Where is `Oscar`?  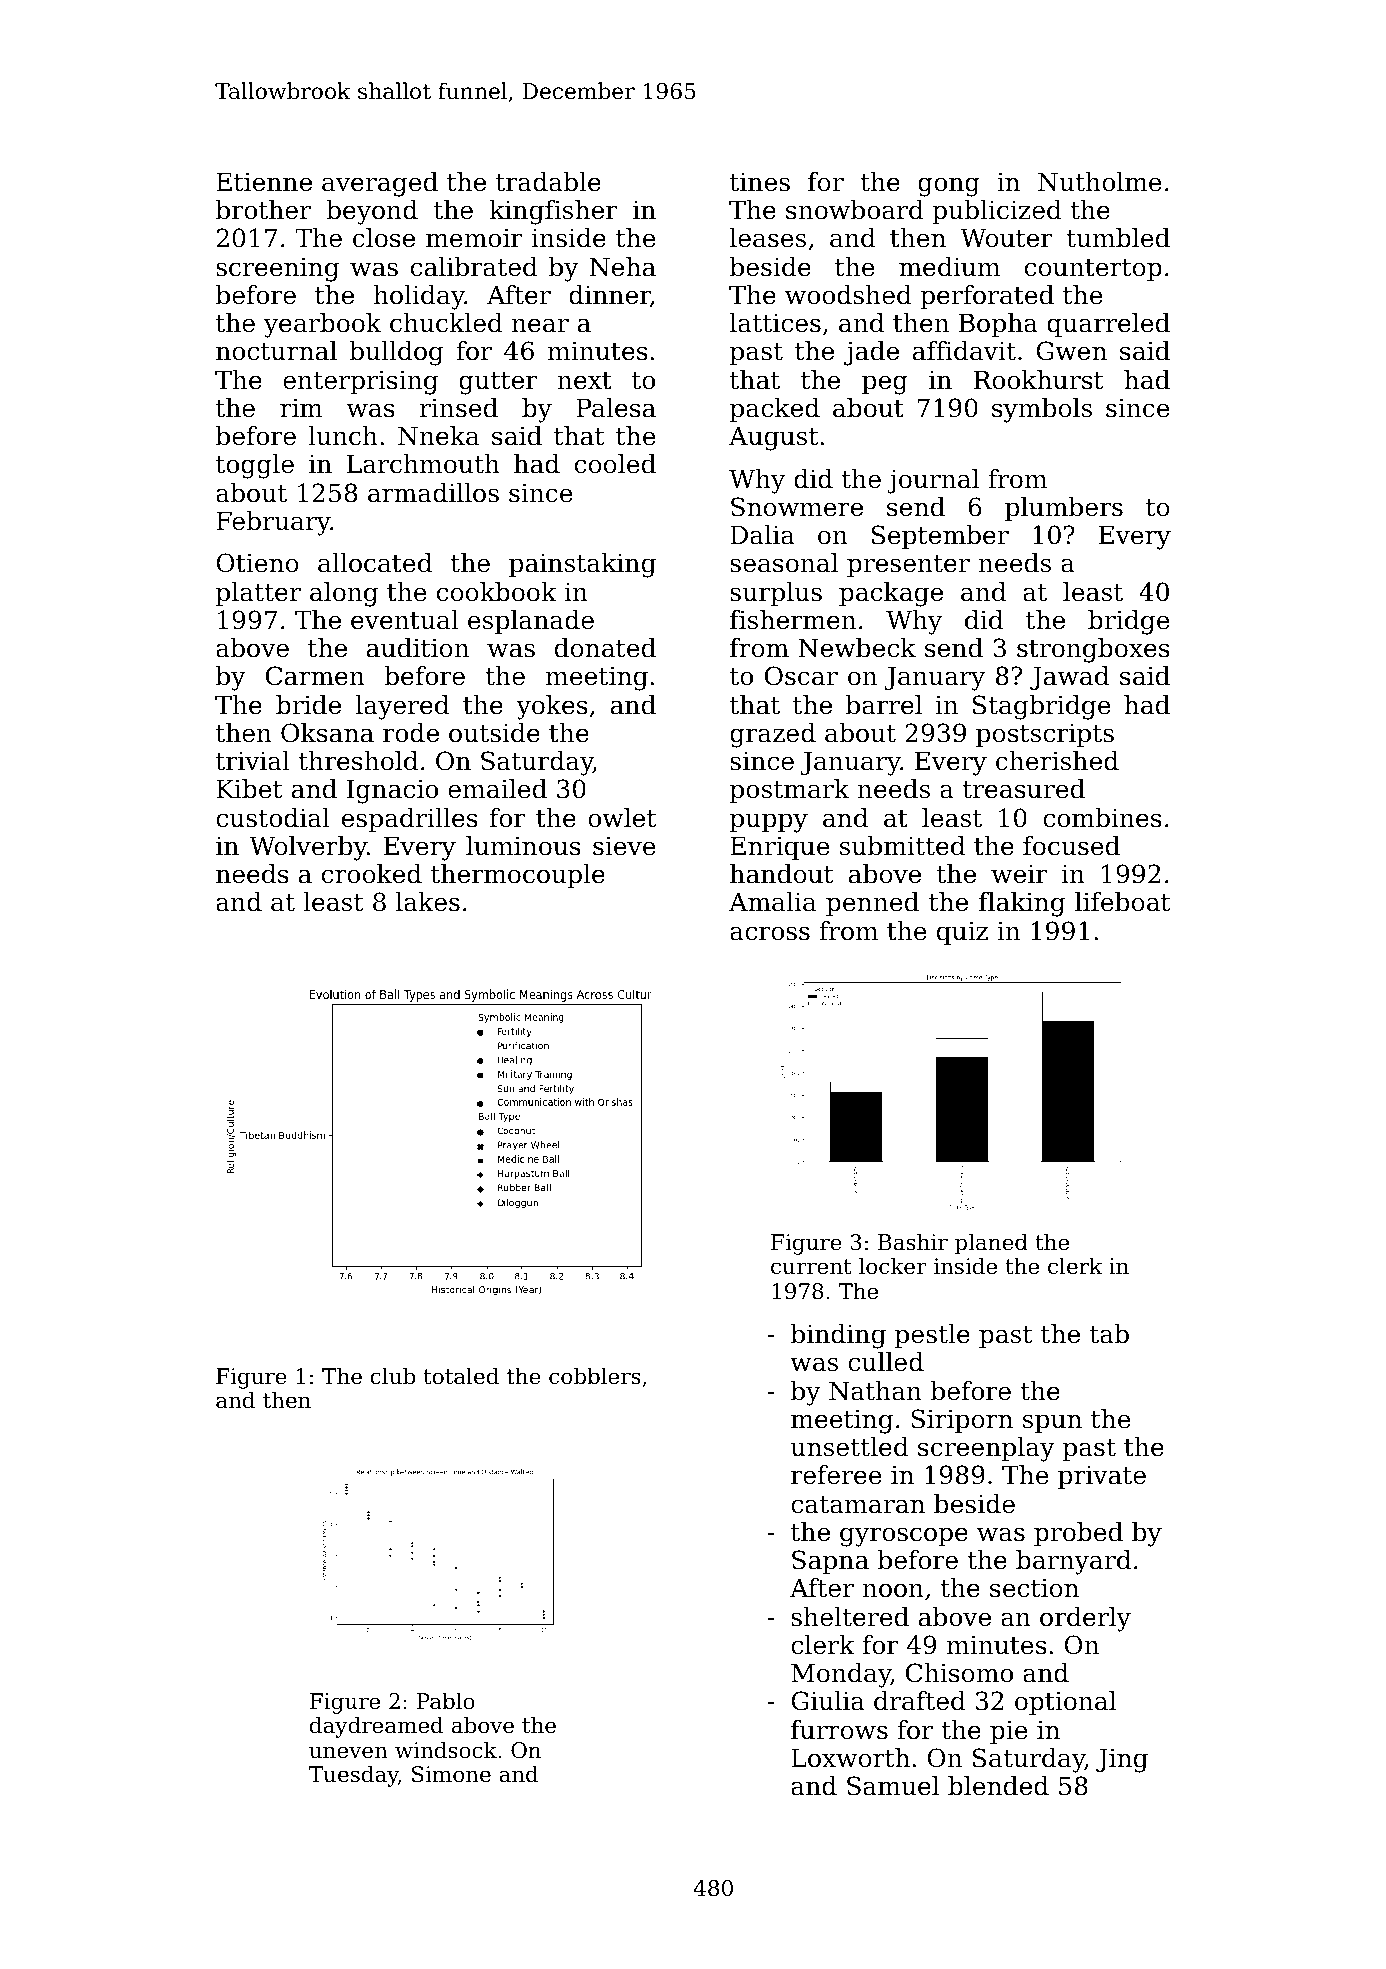 Oscar is located at coordinates (801, 676).
